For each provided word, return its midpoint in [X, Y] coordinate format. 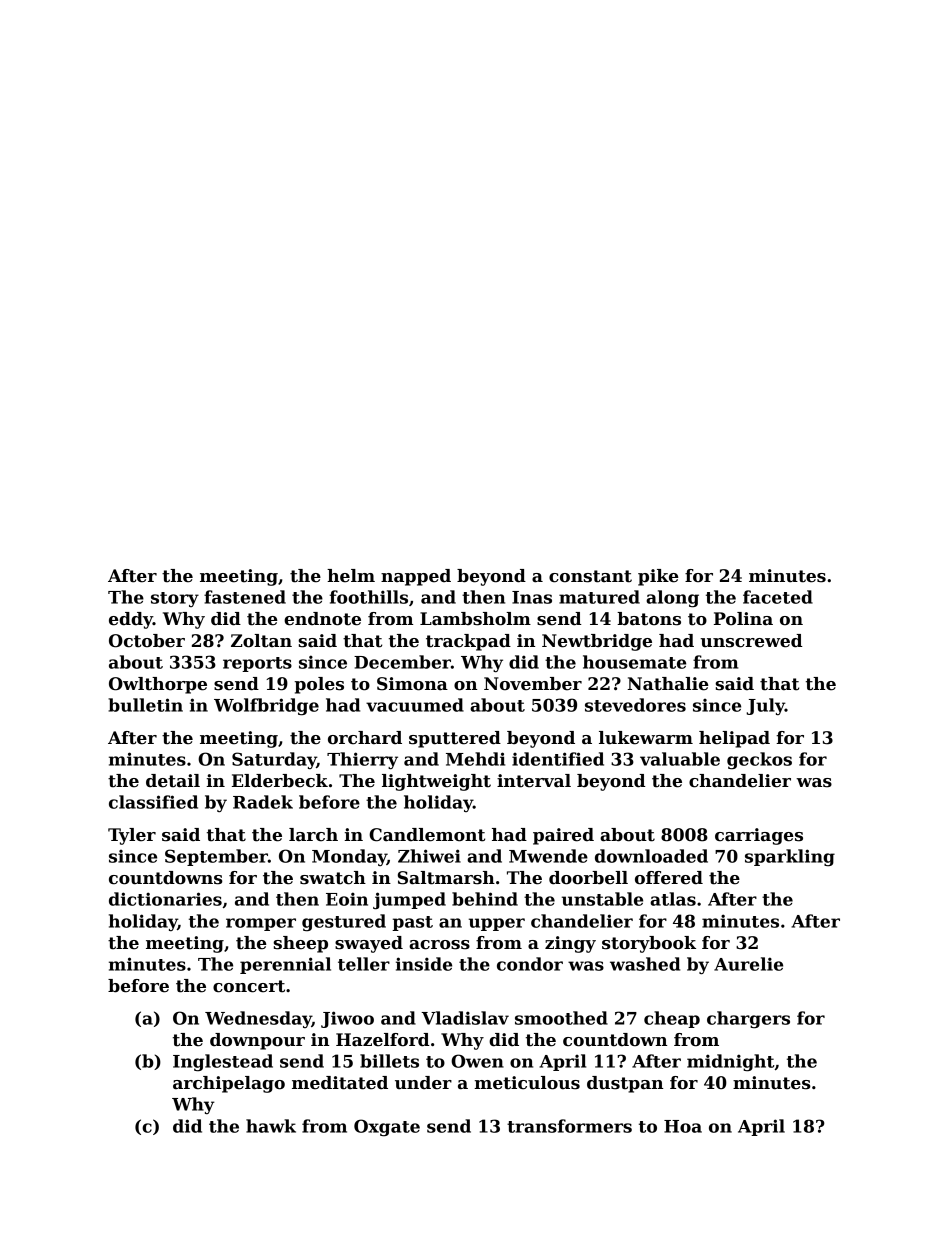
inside [424, 964]
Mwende [548, 856]
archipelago [229, 1084]
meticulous [527, 1083]
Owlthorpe [158, 685]
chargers [748, 1020]
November [533, 684]
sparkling [790, 858]
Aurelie [748, 964]
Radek [263, 802]
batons [649, 619]
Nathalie [668, 684]
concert [249, 986]
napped [416, 577]
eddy [131, 620]
